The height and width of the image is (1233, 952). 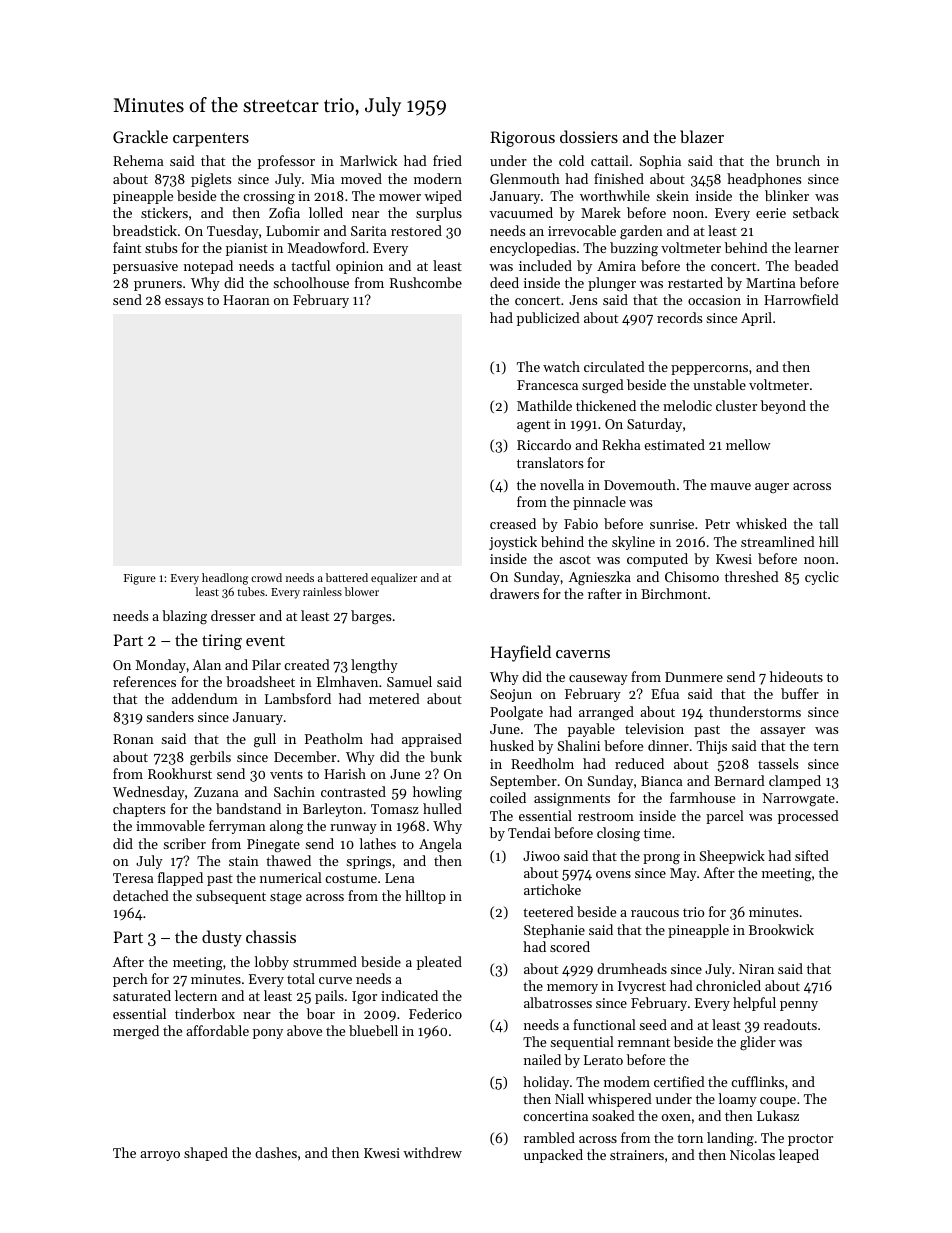 I want to click on pony, so click(x=268, y=1034).
